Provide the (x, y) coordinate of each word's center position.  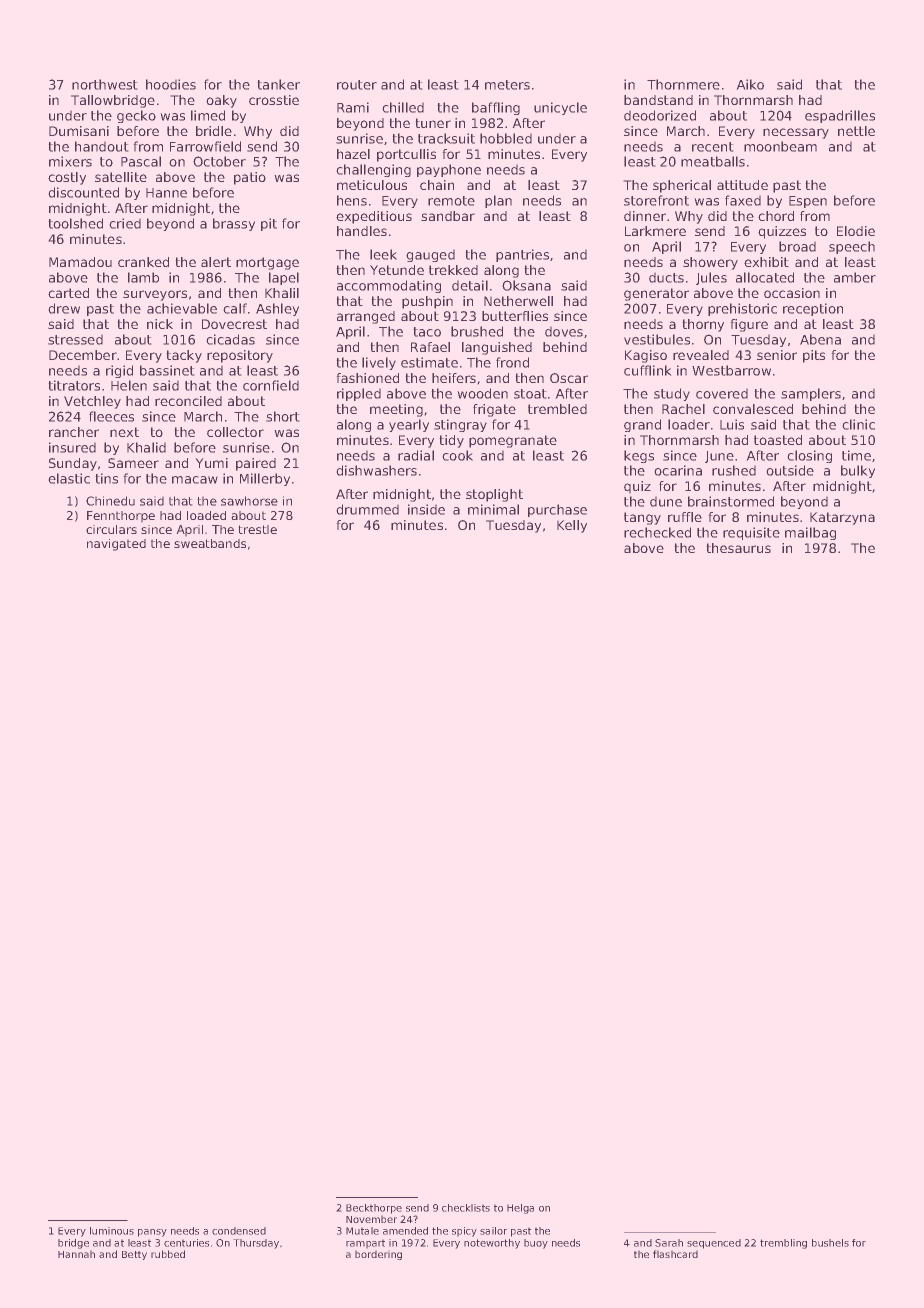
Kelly (572, 526)
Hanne (166, 193)
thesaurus (739, 548)
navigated (116, 545)
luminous (112, 1231)
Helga (520, 1209)
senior (777, 355)
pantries (522, 255)
